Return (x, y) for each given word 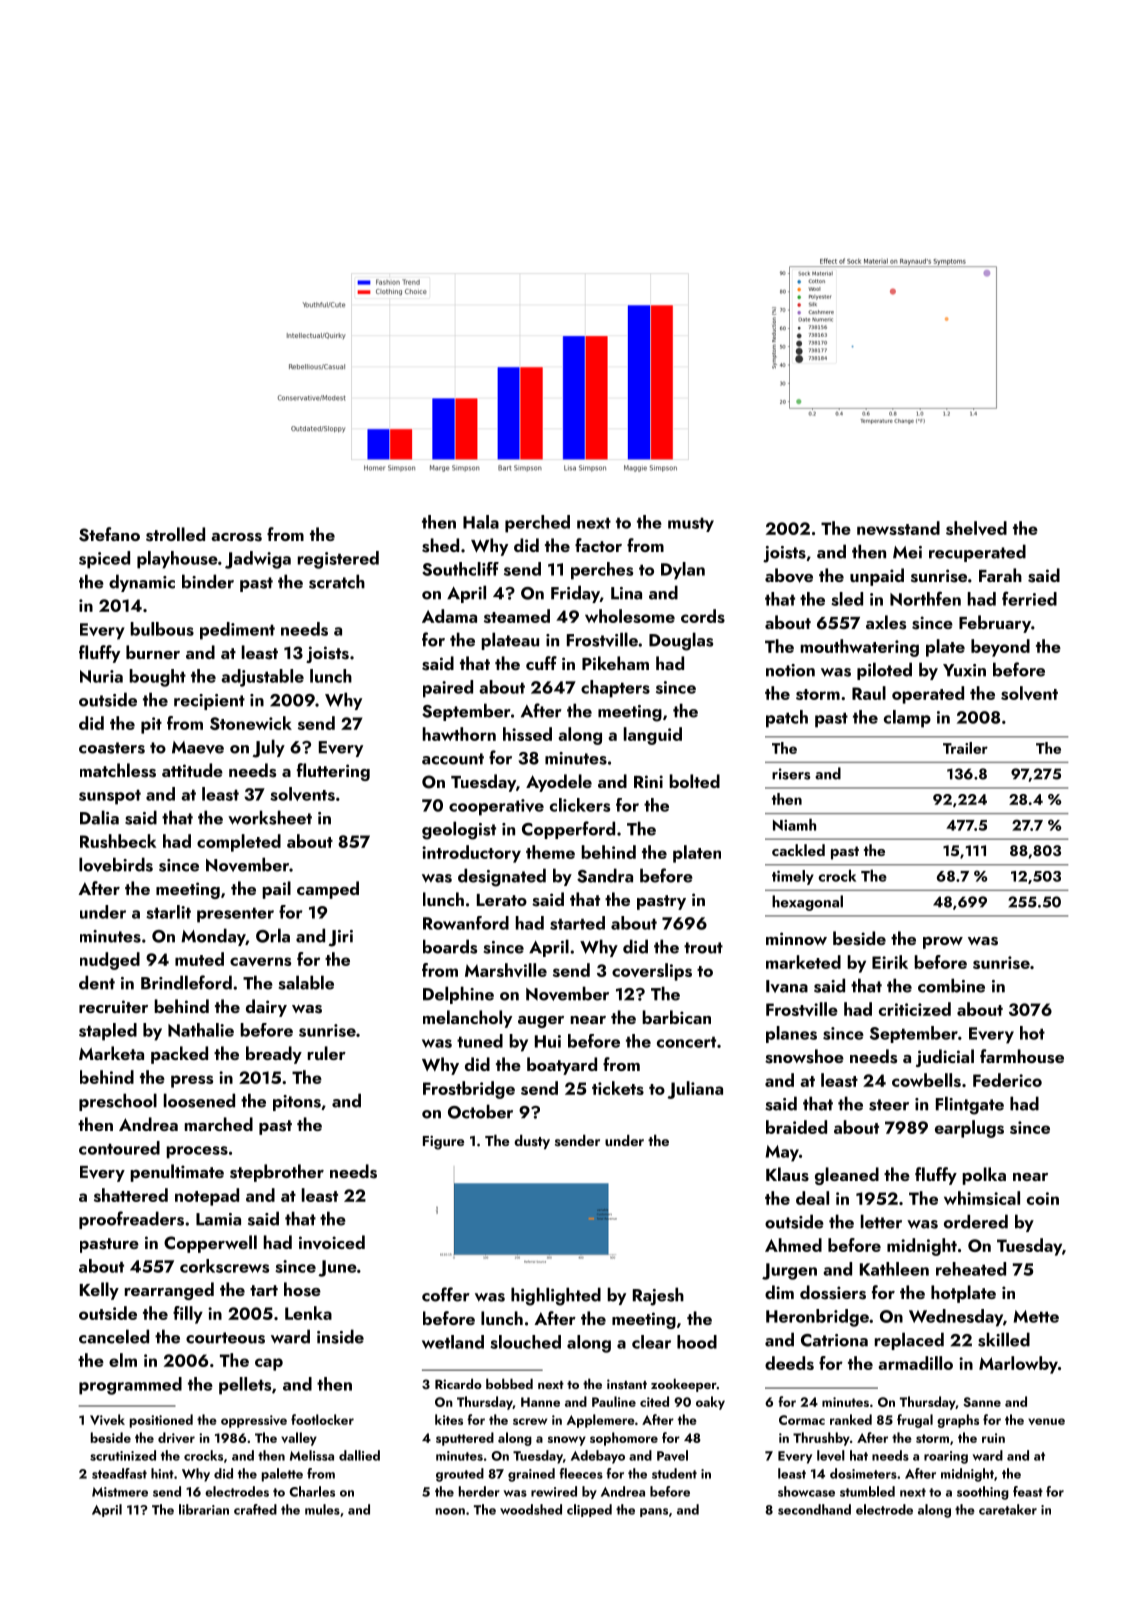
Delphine (458, 995)
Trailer (965, 748)
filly (188, 1315)
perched (537, 524)
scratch (337, 581)
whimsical (982, 1198)
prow (943, 943)
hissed (527, 734)
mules (322, 1509)
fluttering (333, 772)
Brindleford (186, 982)
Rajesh (658, 1296)
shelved (976, 528)
